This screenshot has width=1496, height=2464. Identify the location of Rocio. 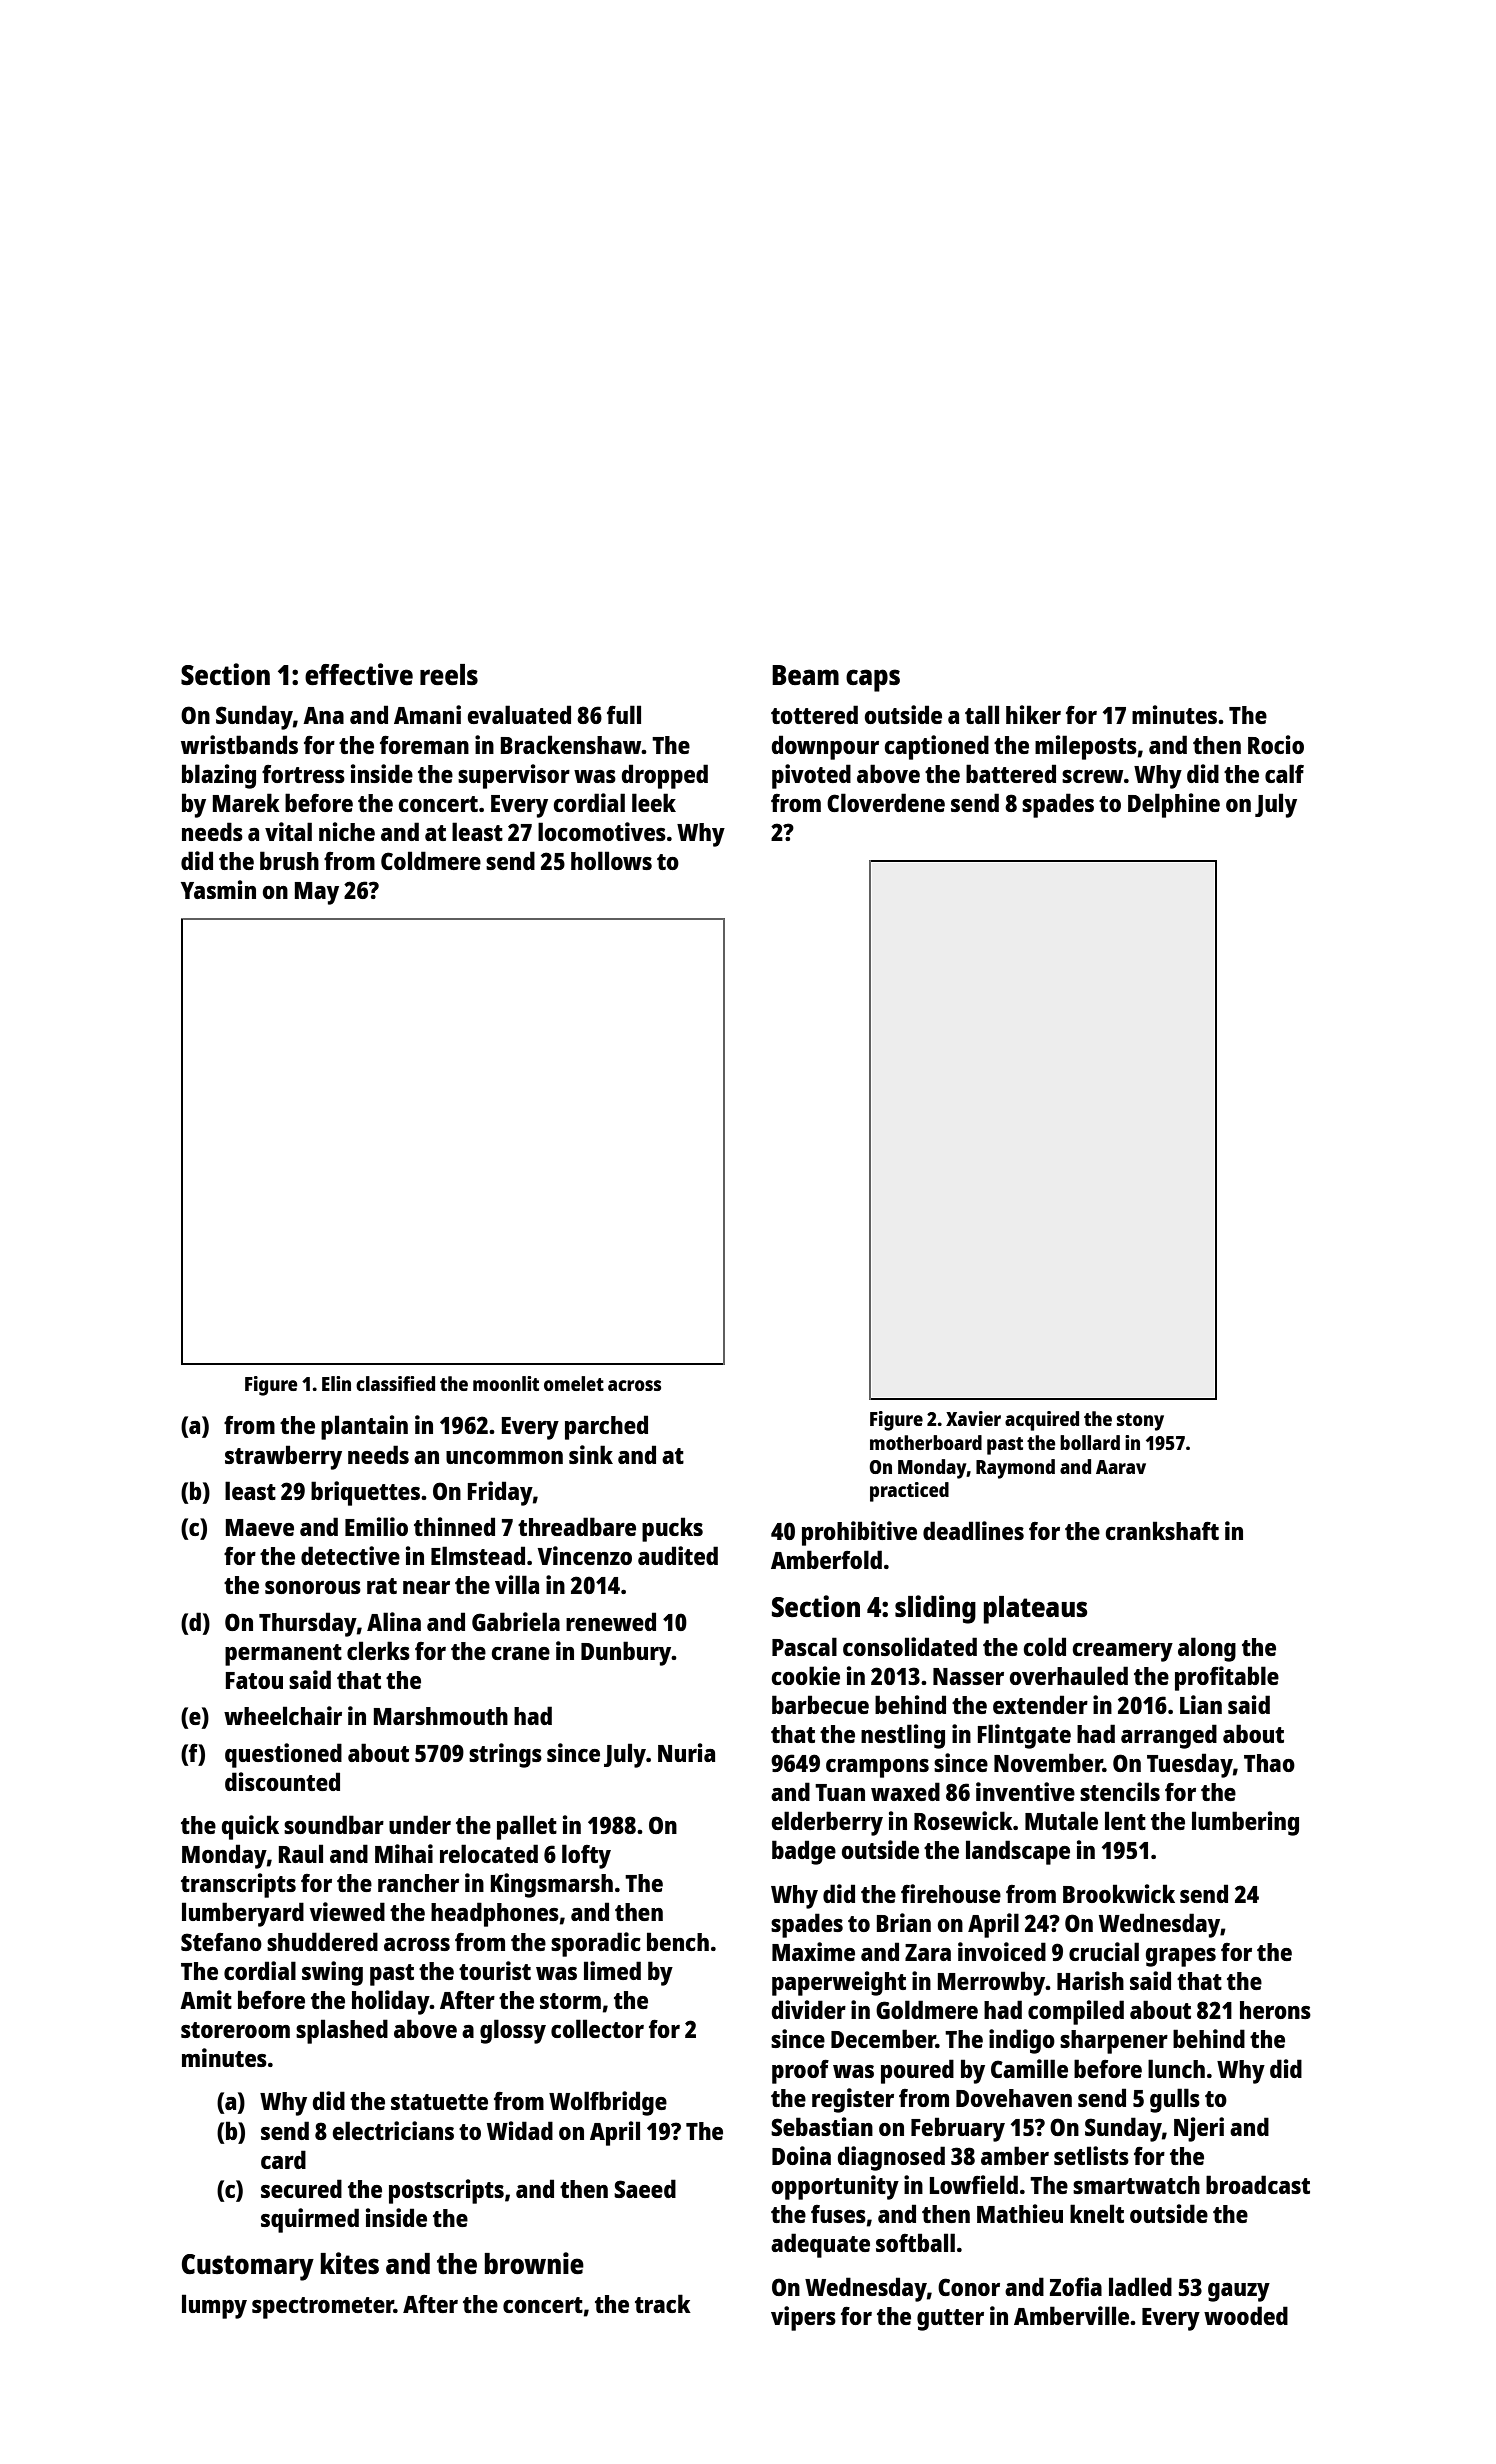
(1276, 744).
